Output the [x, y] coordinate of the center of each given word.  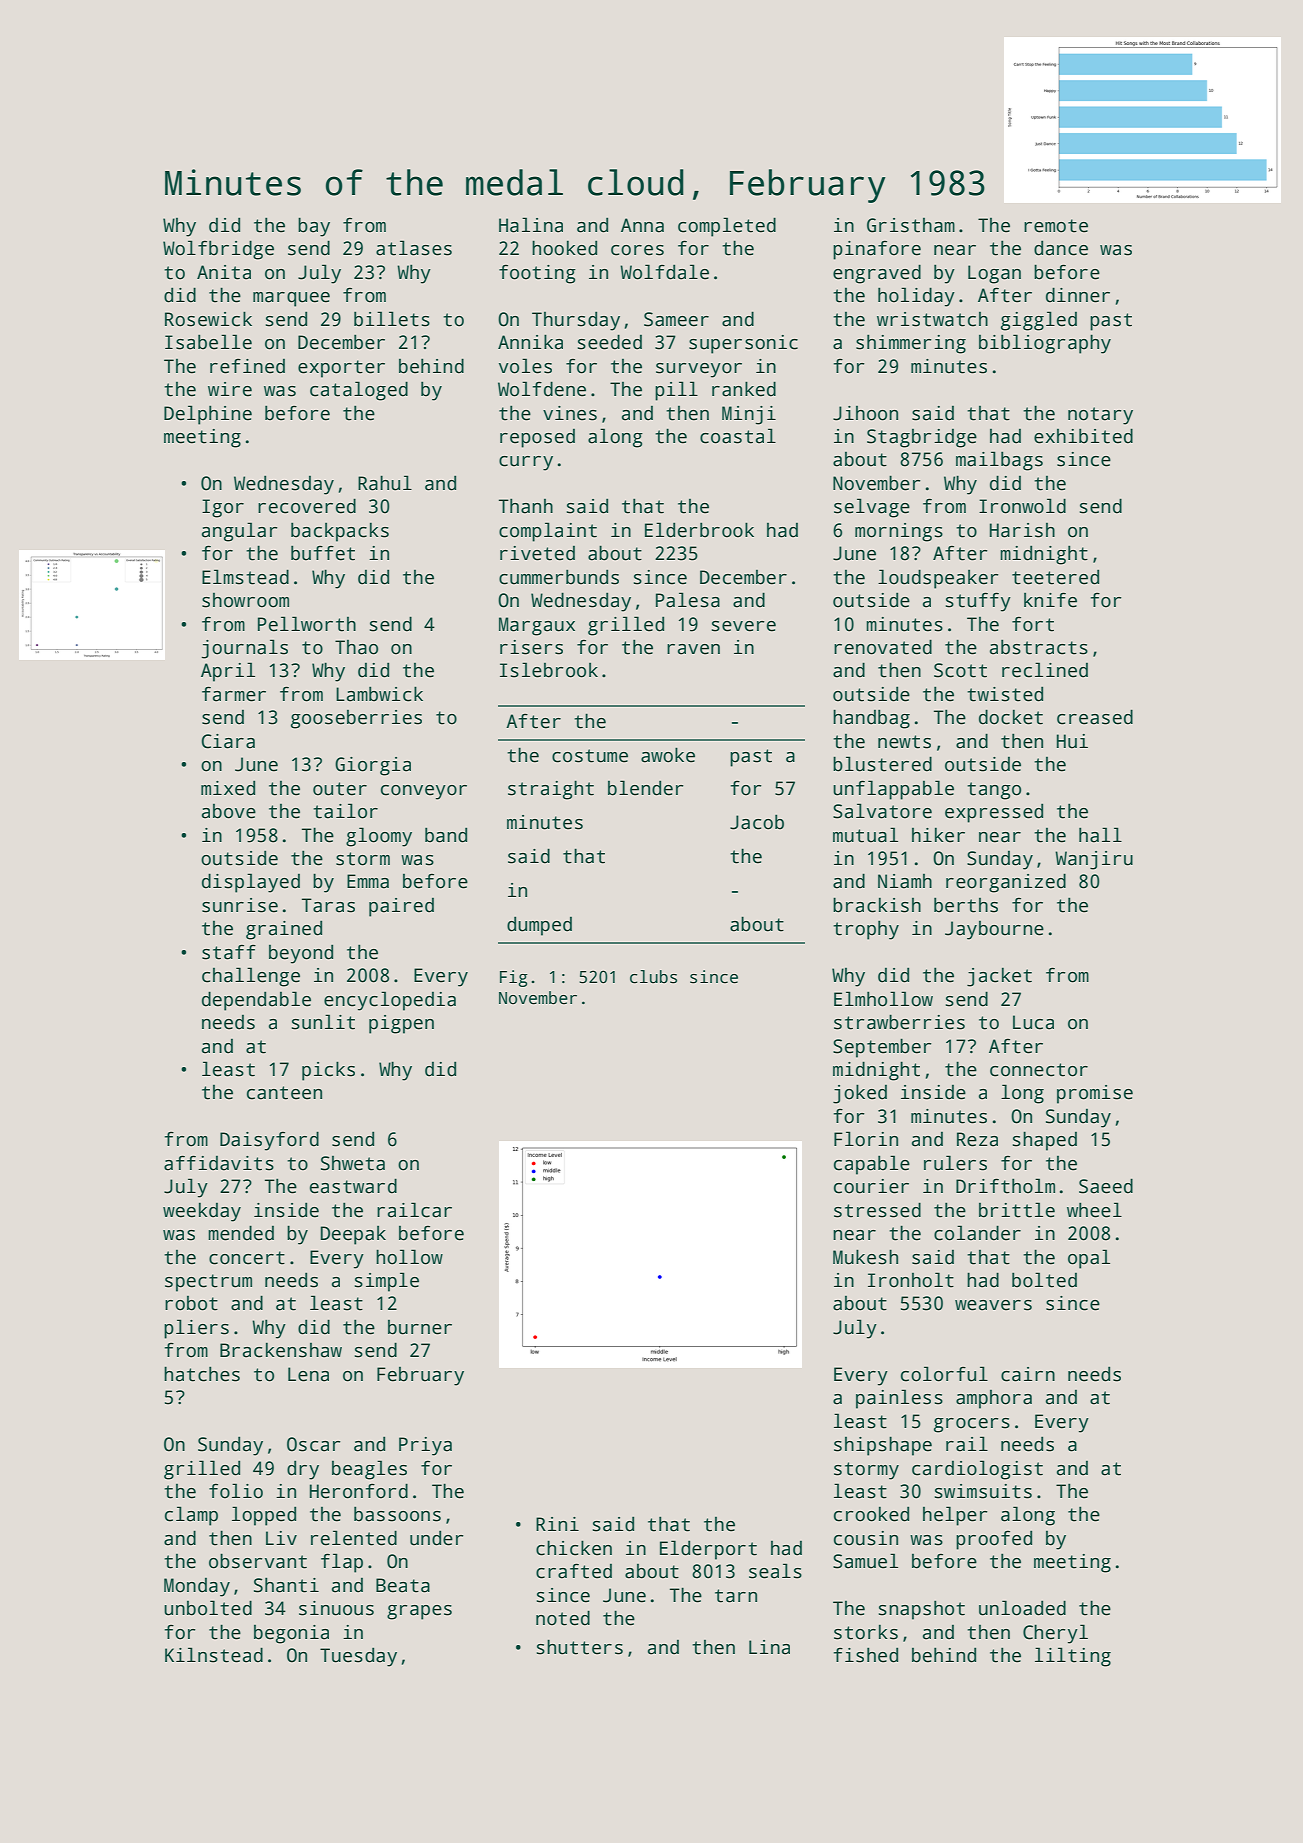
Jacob [757, 822]
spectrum [208, 1283]
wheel [1094, 1210]
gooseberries [356, 719]
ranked [744, 389]
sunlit [323, 1022]
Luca [1033, 1022]
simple [387, 1282]
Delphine [208, 415]
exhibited [1083, 436]
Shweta [353, 1163]
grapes [419, 1612]
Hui [1072, 741]
